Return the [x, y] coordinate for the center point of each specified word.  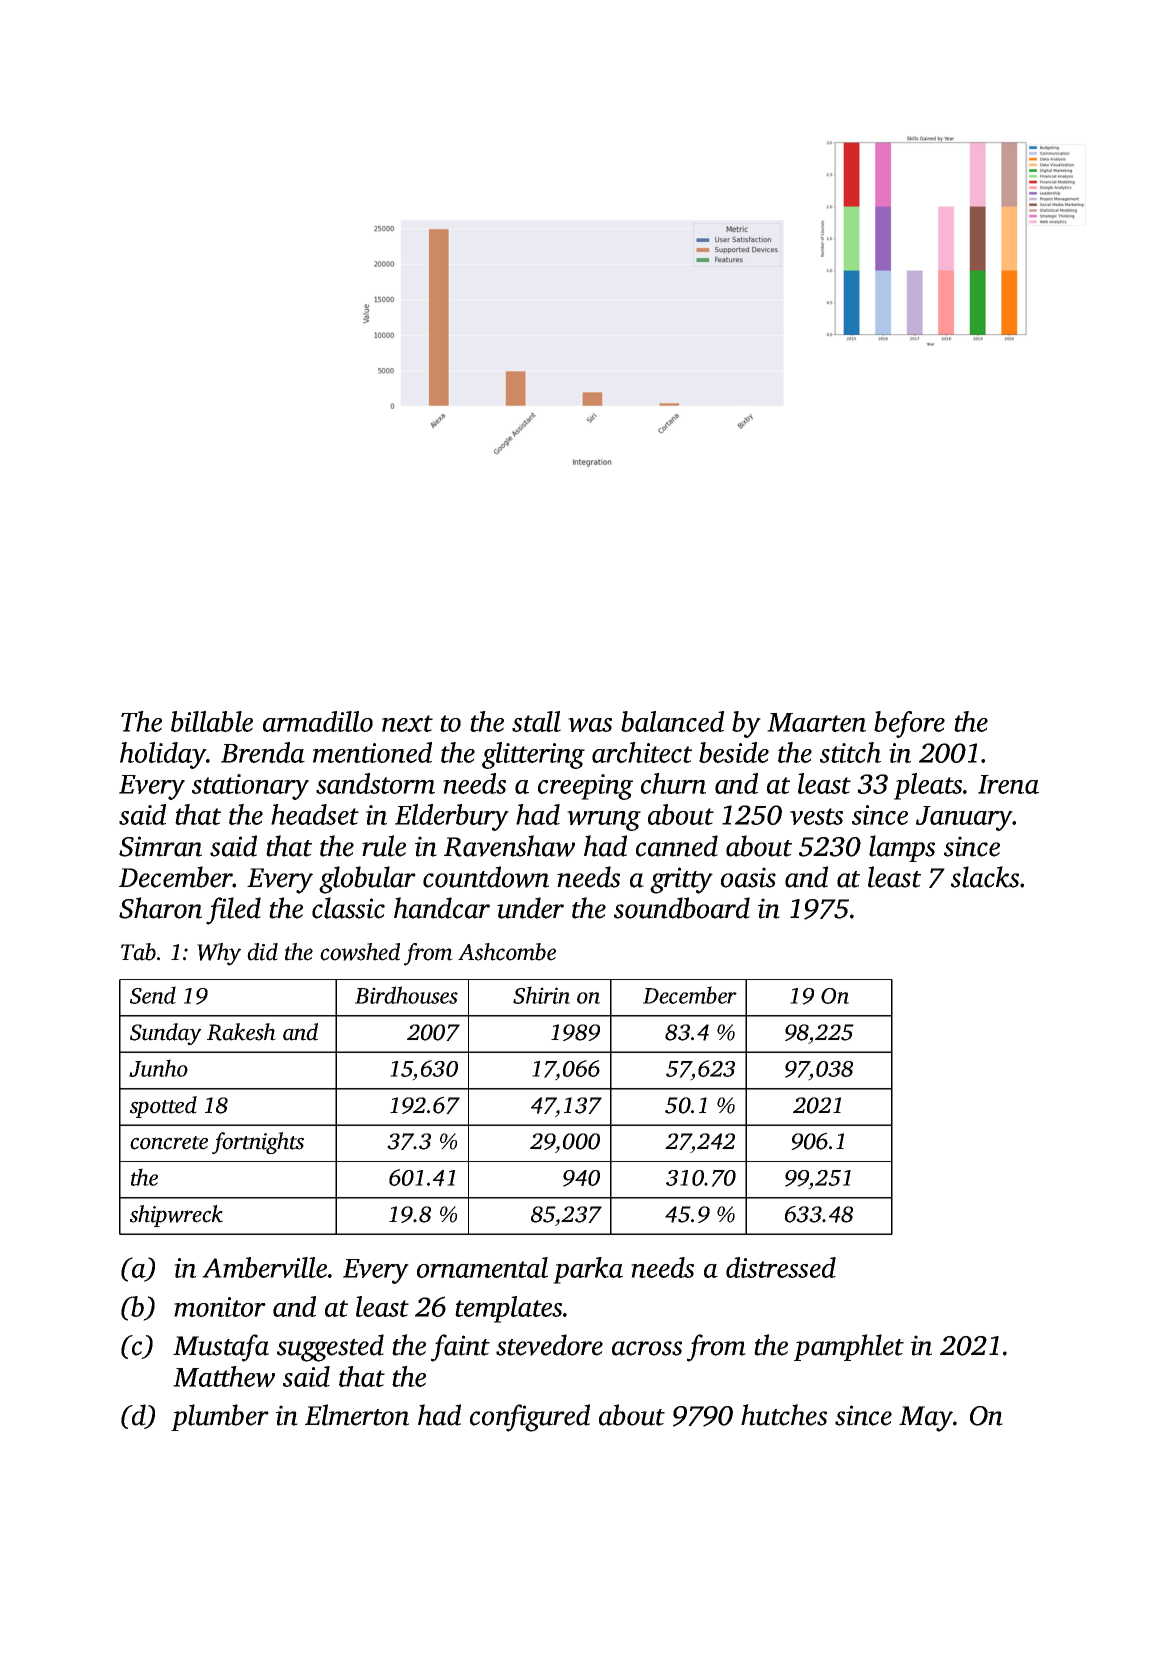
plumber [220, 1417]
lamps [902, 848]
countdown [486, 877]
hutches [784, 1415]
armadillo [318, 721]
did [262, 952]
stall [536, 721]
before [909, 724]
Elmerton [357, 1415]
